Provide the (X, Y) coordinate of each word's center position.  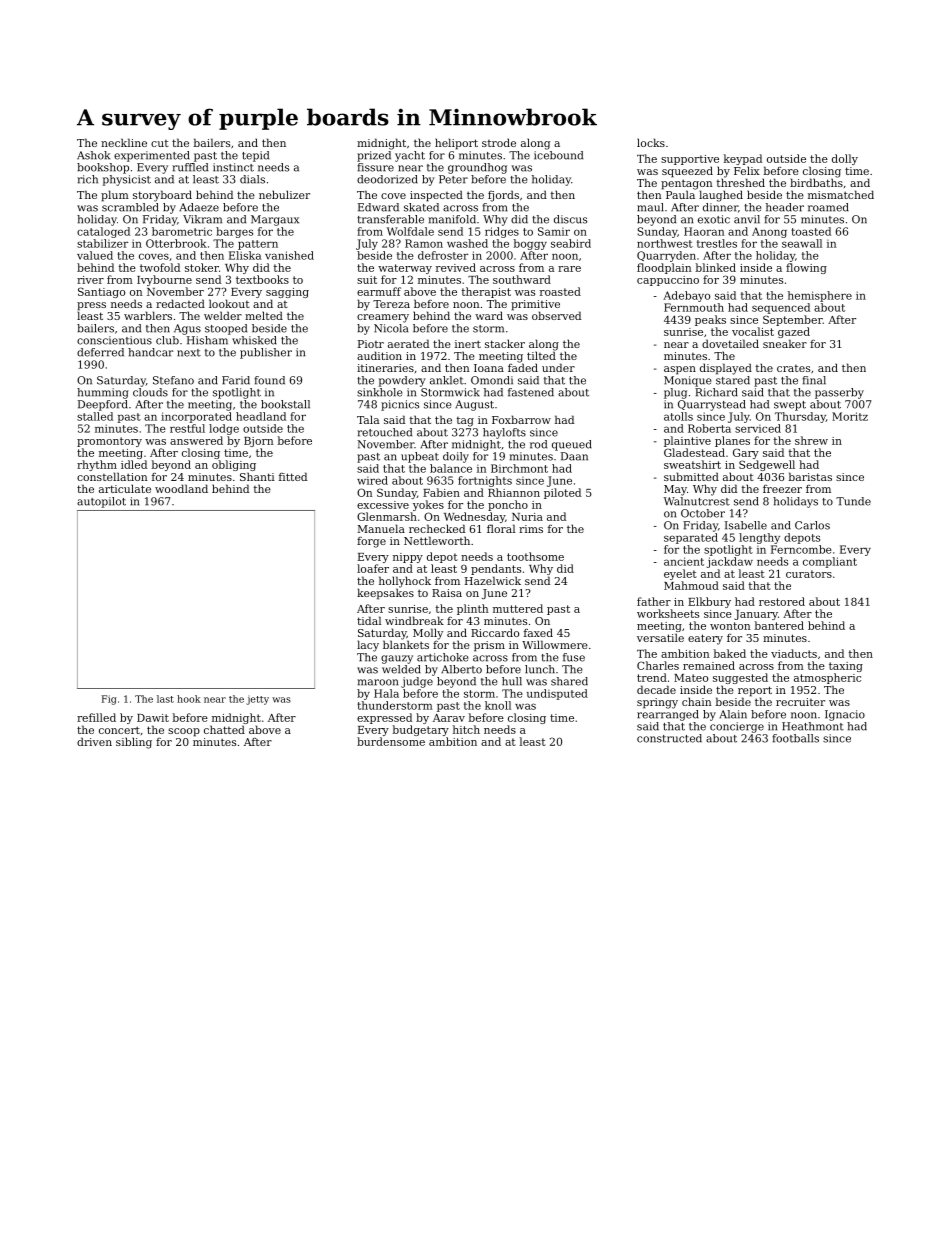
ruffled (190, 167)
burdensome (391, 741)
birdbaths (816, 182)
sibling (134, 743)
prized (374, 156)
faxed (538, 632)
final (814, 380)
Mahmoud (691, 585)
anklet (447, 380)
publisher (266, 353)
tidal (369, 620)
